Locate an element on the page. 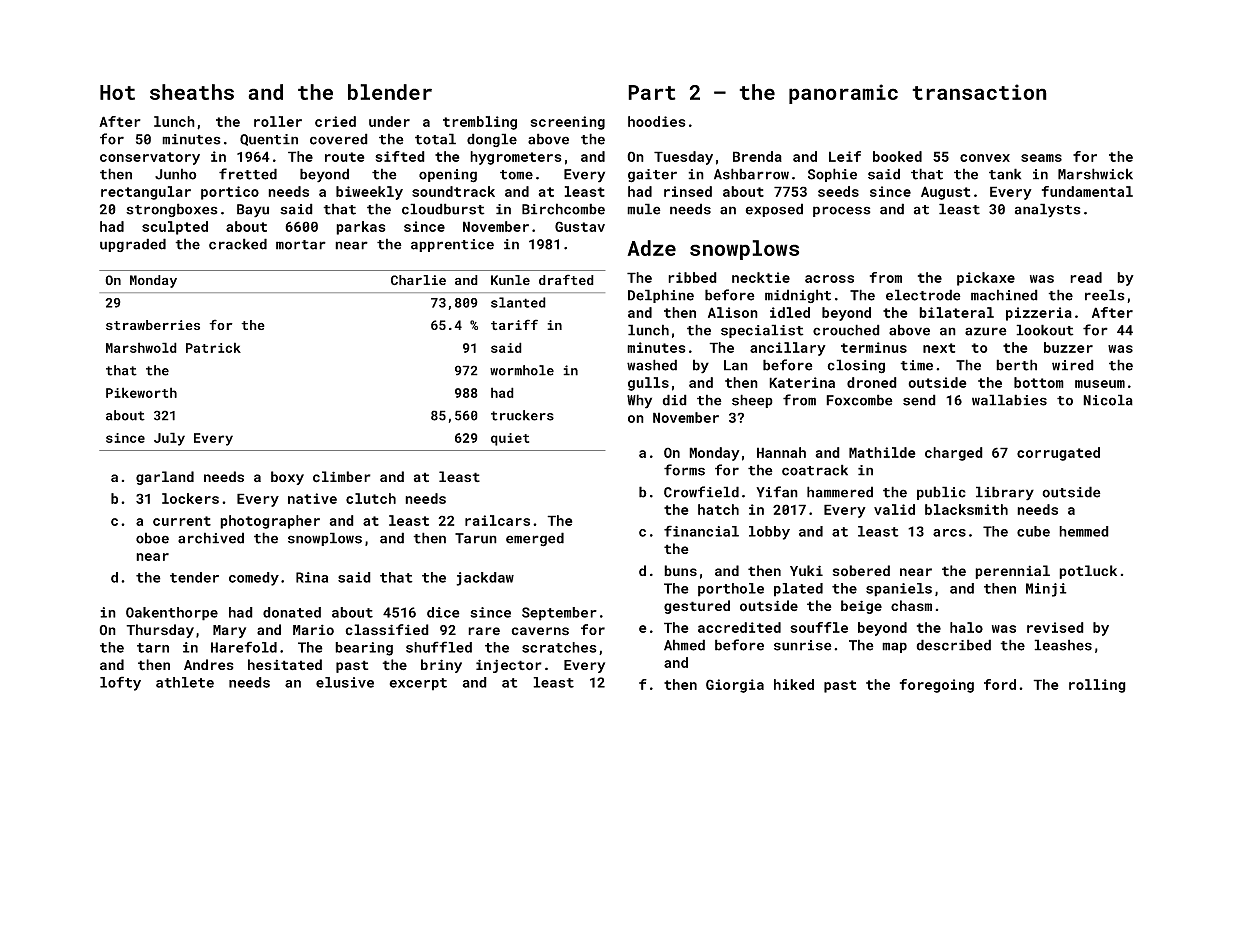  elusive is located at coordinates (345, 682).
